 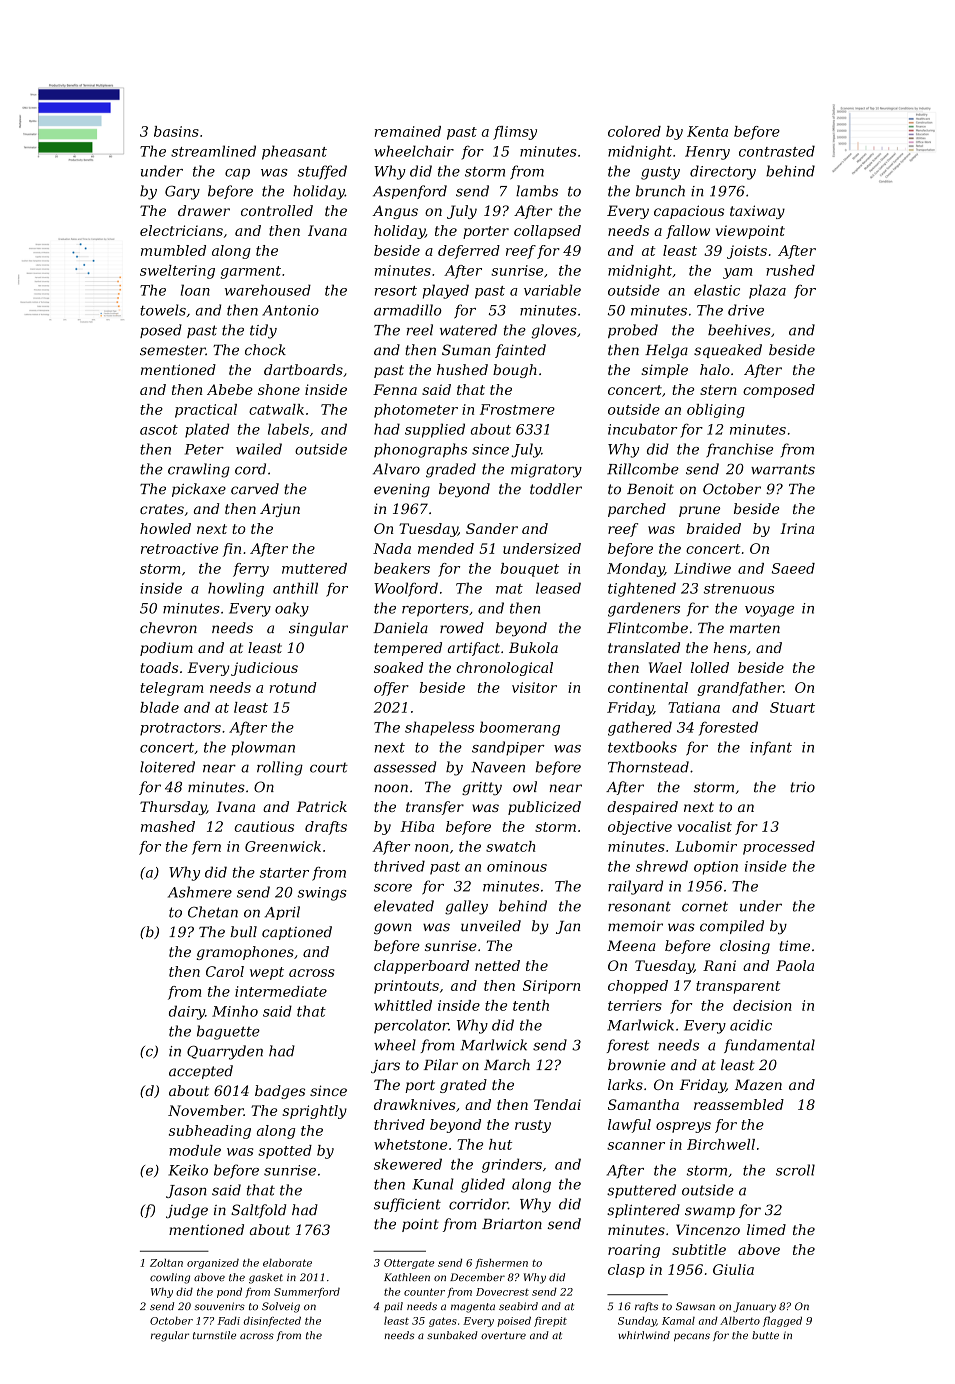 I want to click on ferry, so click(x=251, y=570).
